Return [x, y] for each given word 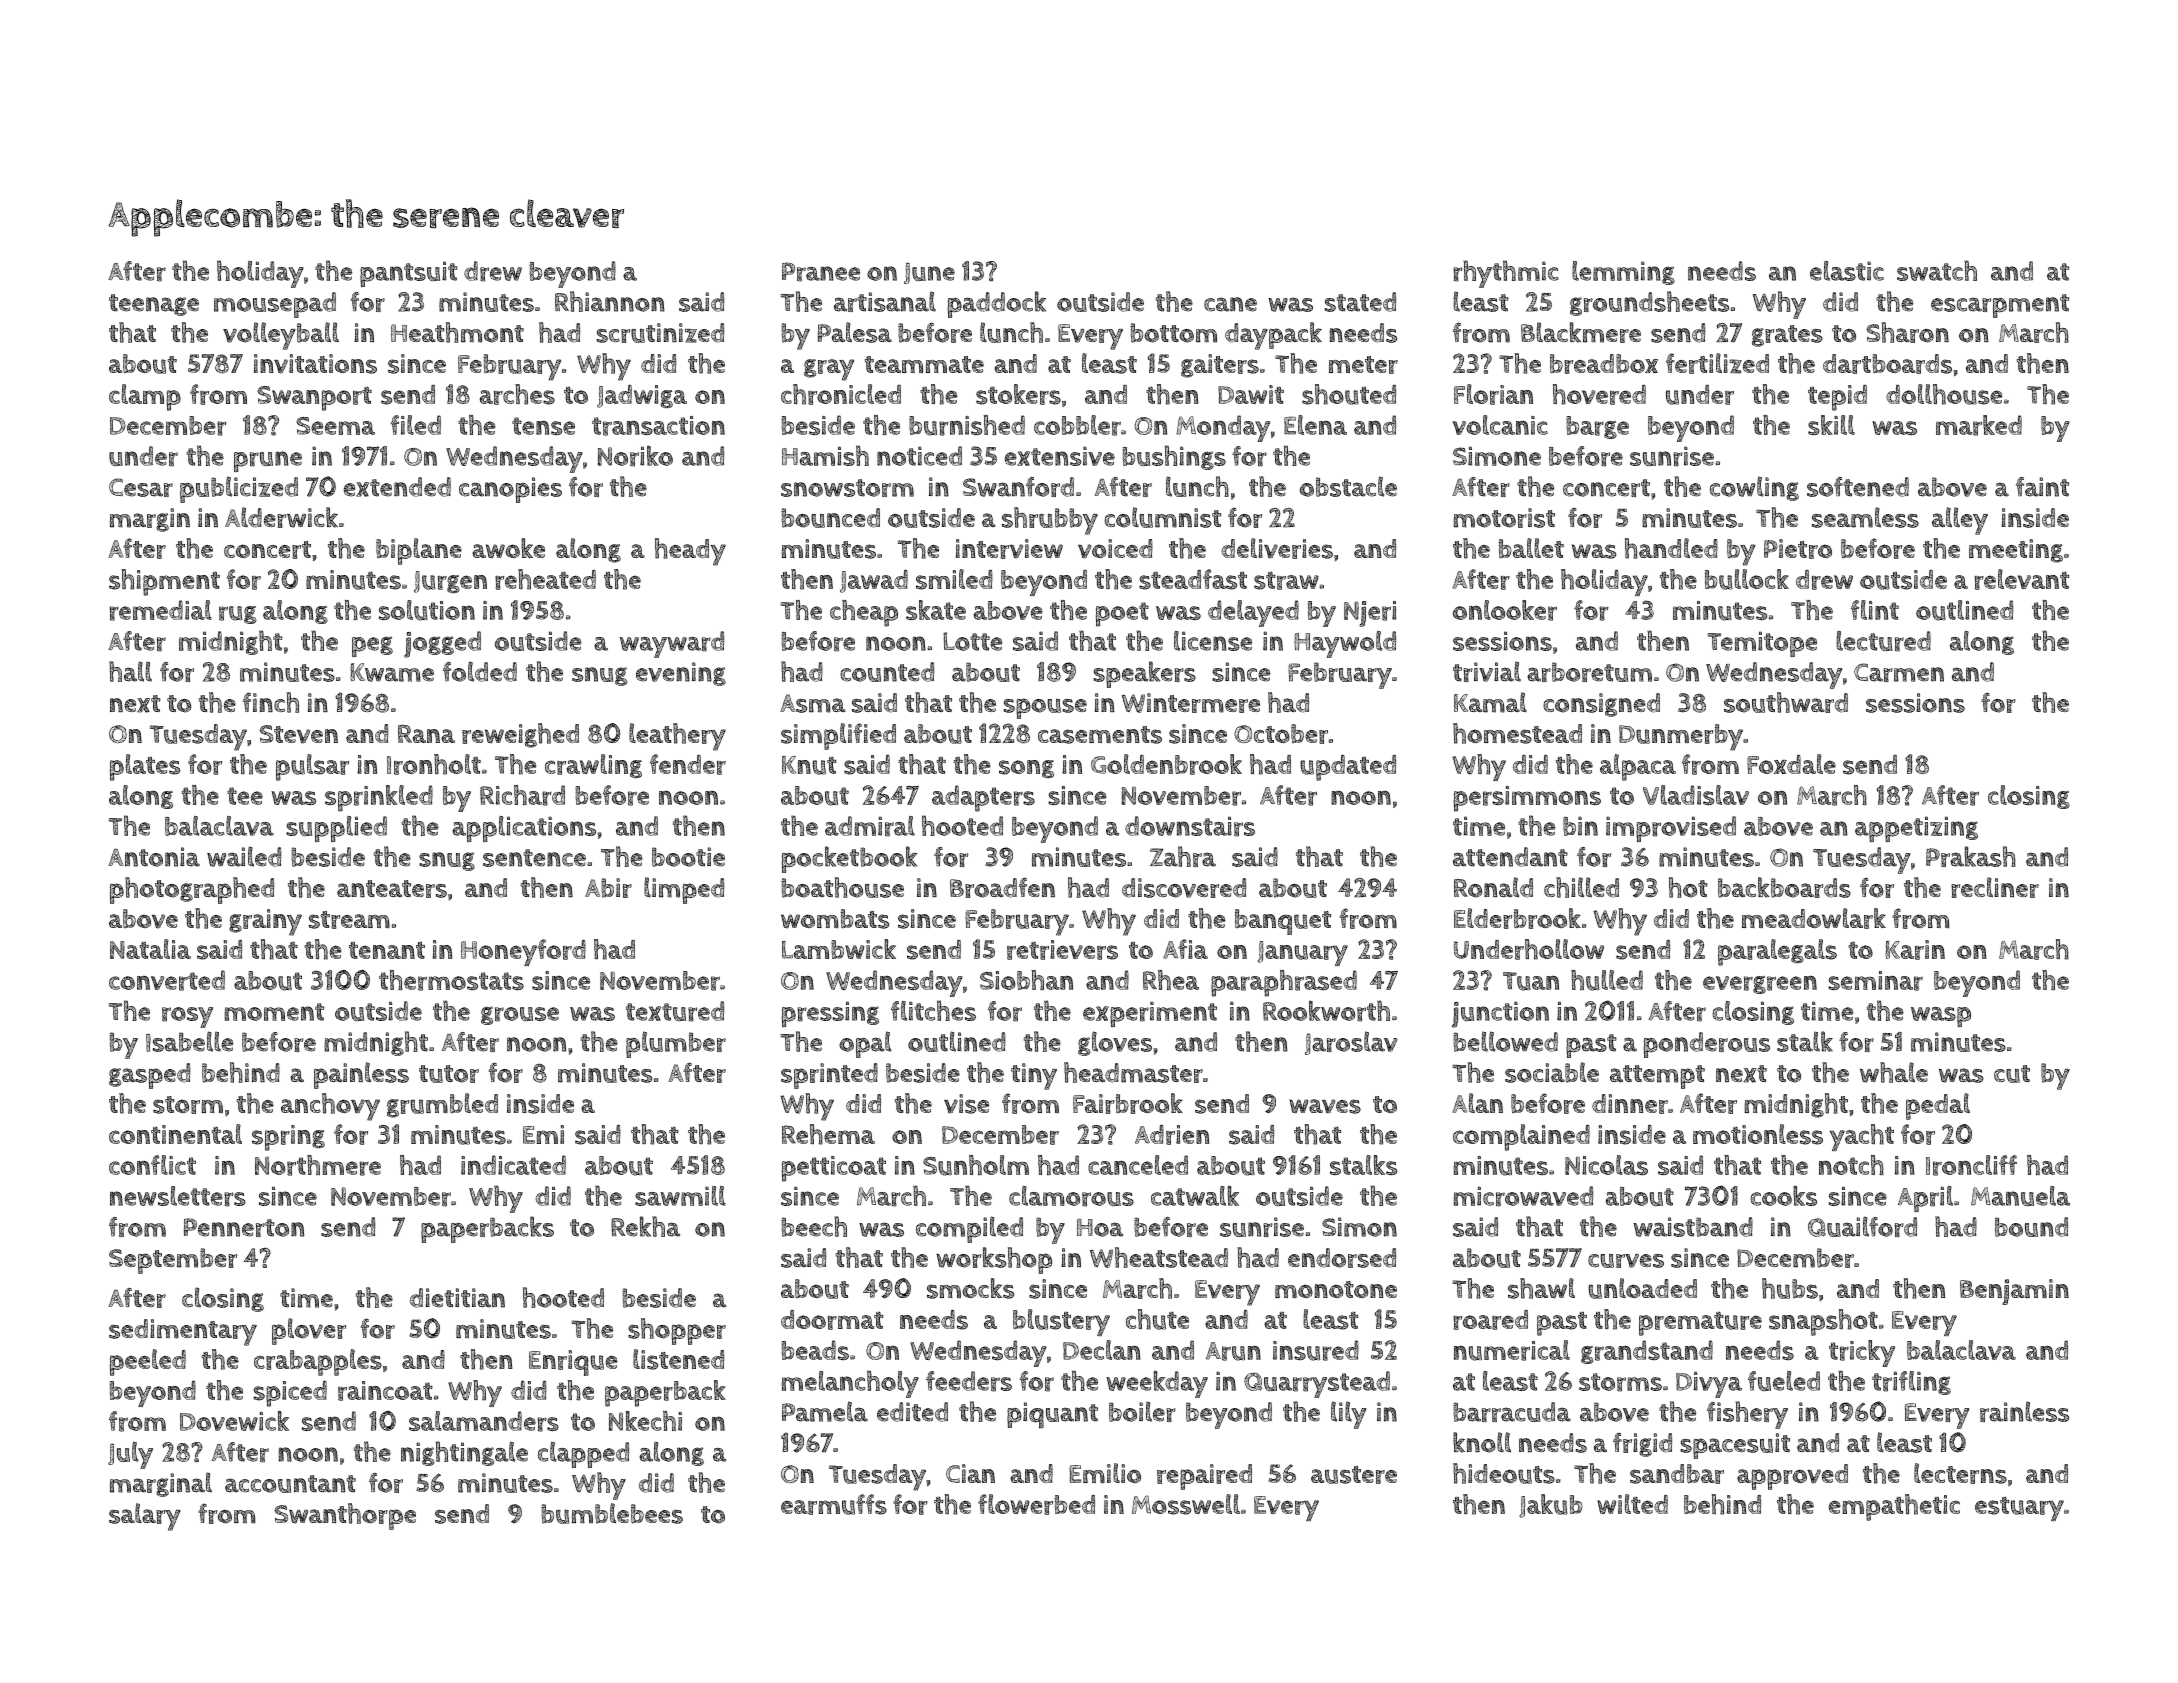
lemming [1623, 273]
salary [145, 1517]
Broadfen [1002, 887]
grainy [265, 922]
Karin [1915, 950]
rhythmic [1506, 274]
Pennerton [244, 1227]
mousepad [275, 305]
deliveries [1277, 548]
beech [814, 1226]
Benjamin [2014, 1292]
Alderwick [281, 517]
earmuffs [834, 1504]
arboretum [1589, 672]
